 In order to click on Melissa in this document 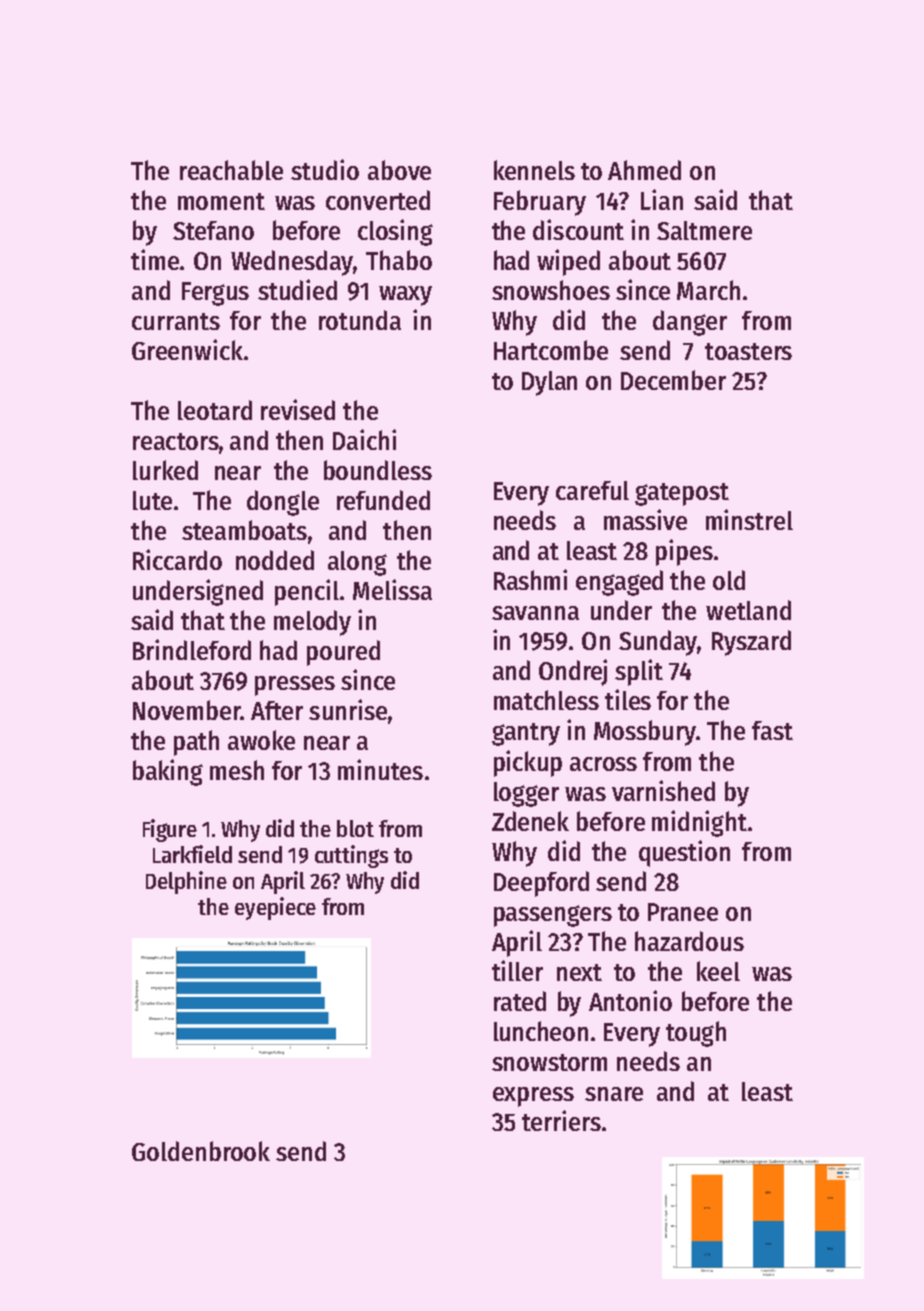, I will do `click(392, 589)`.
